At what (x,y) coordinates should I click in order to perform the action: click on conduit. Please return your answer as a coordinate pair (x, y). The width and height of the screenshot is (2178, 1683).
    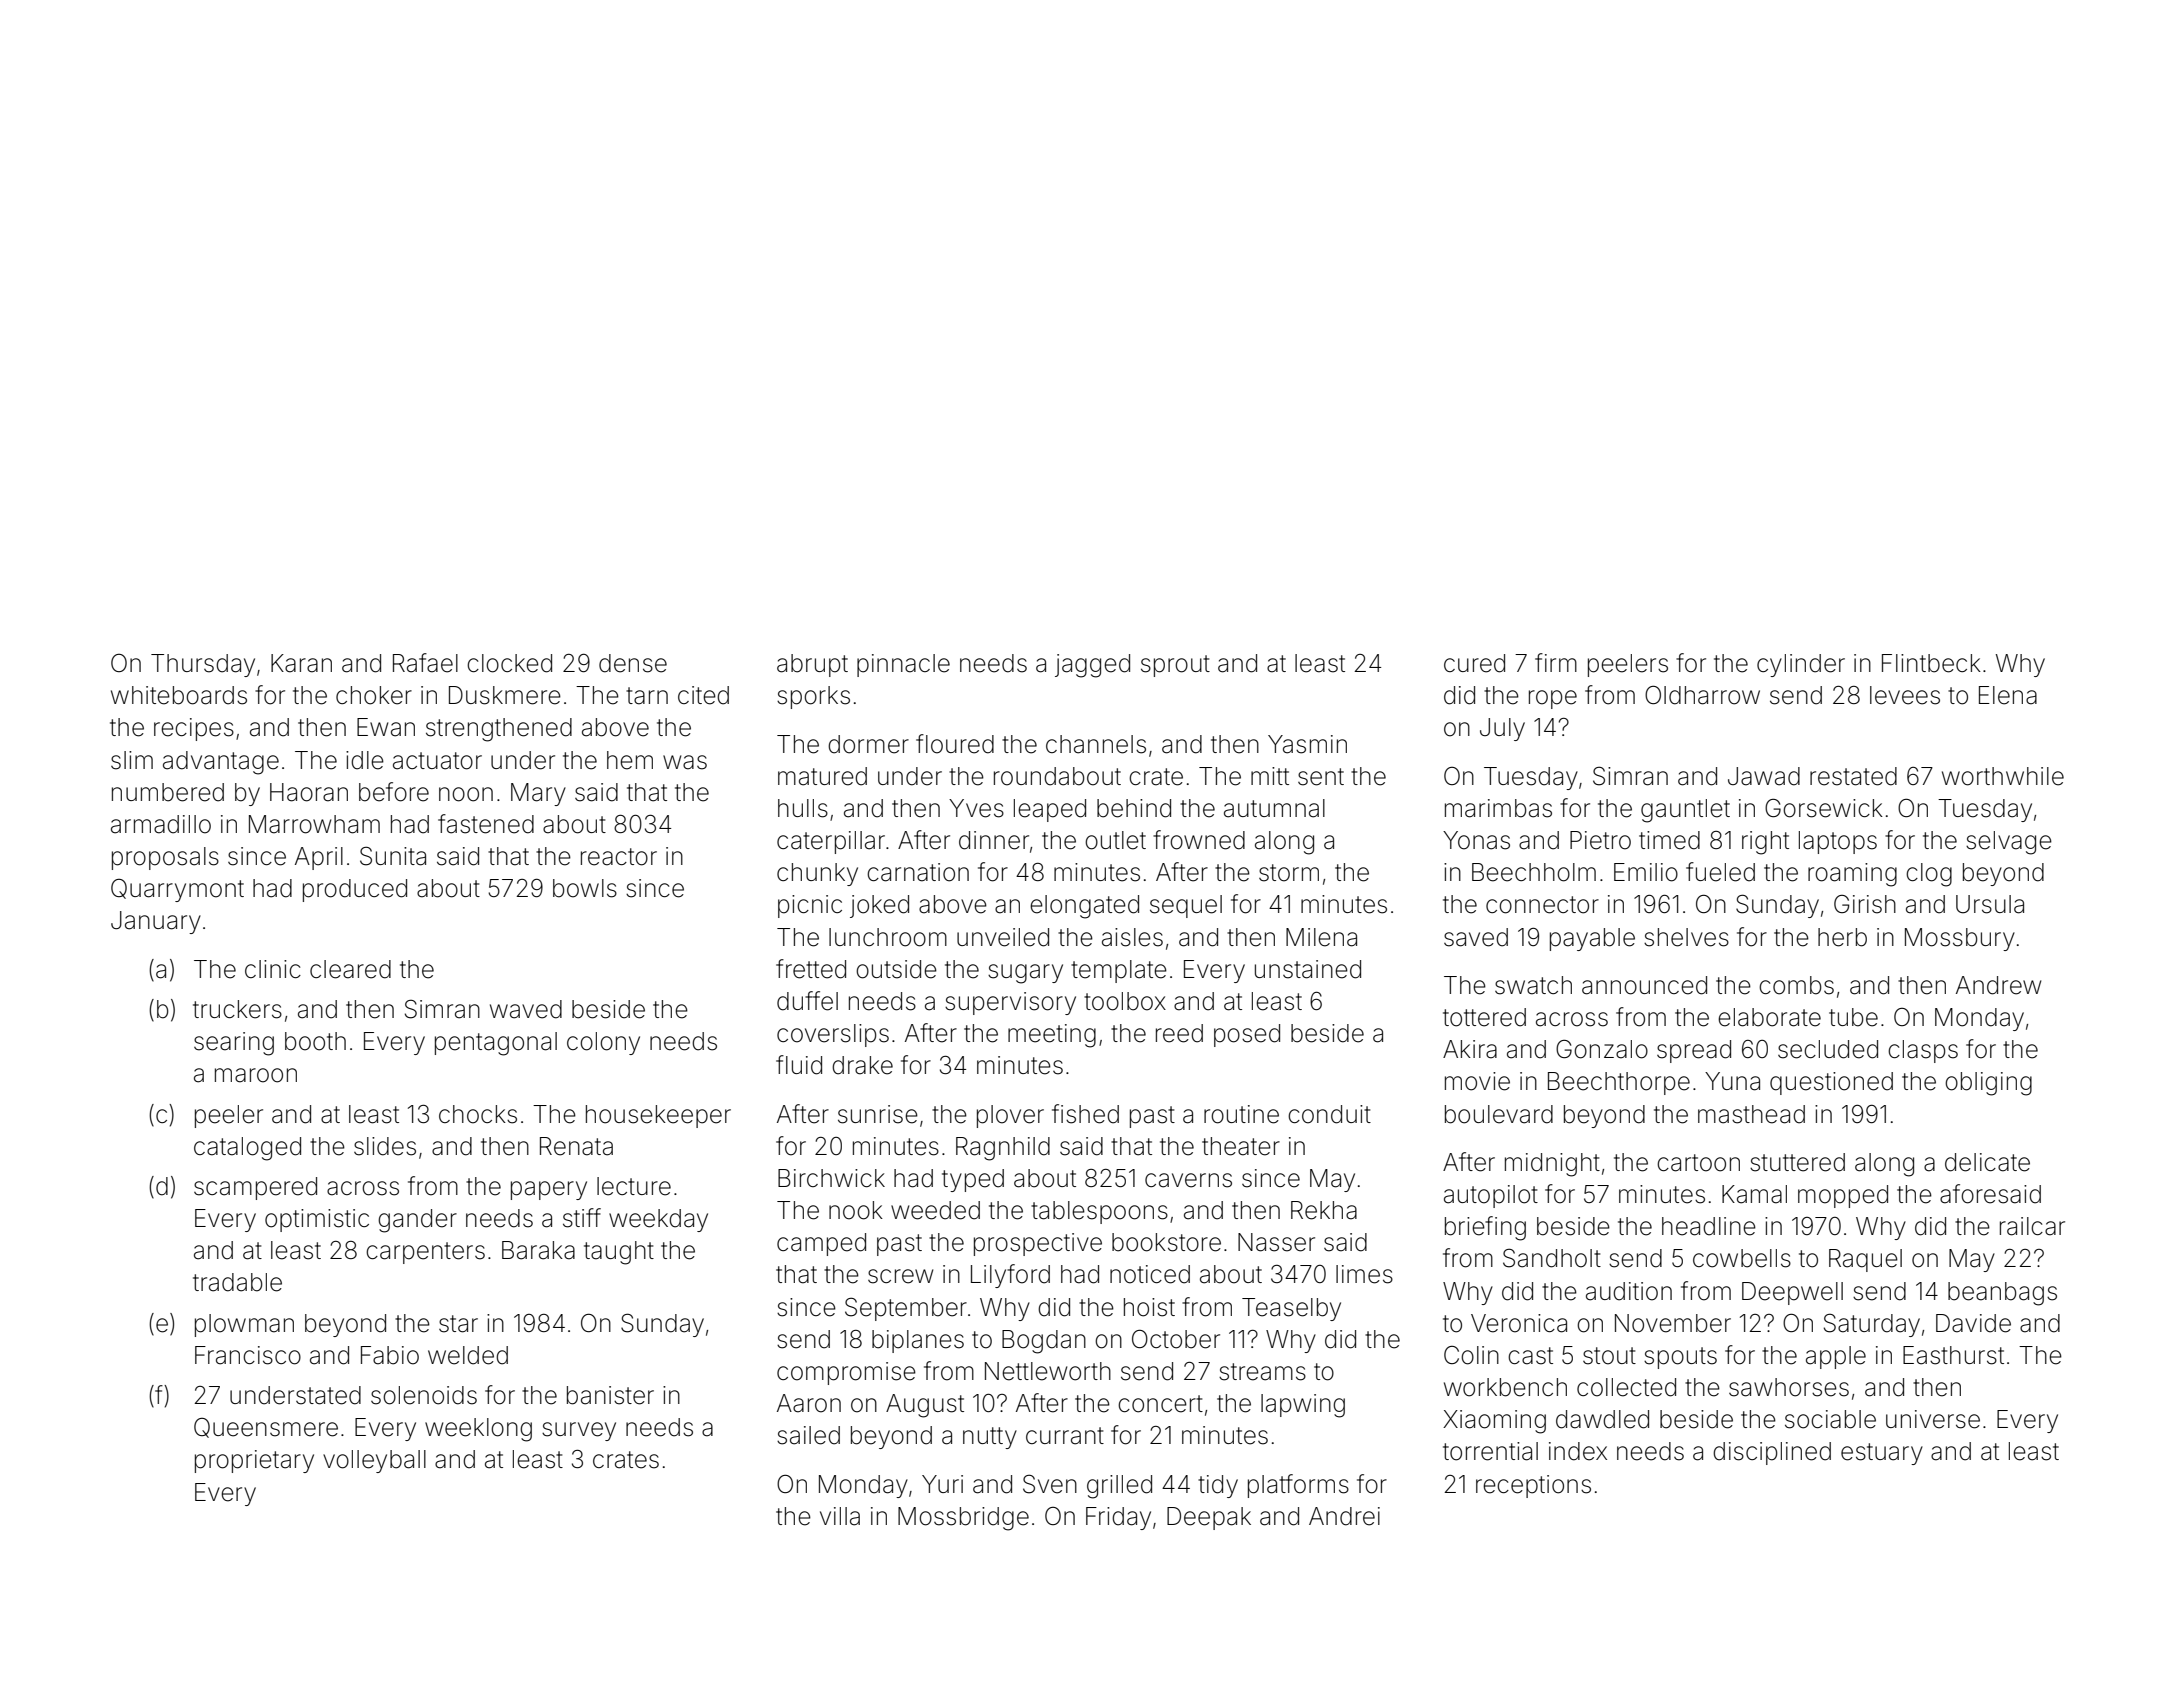
    Looking at the image, I should click on (1329, 1114).
